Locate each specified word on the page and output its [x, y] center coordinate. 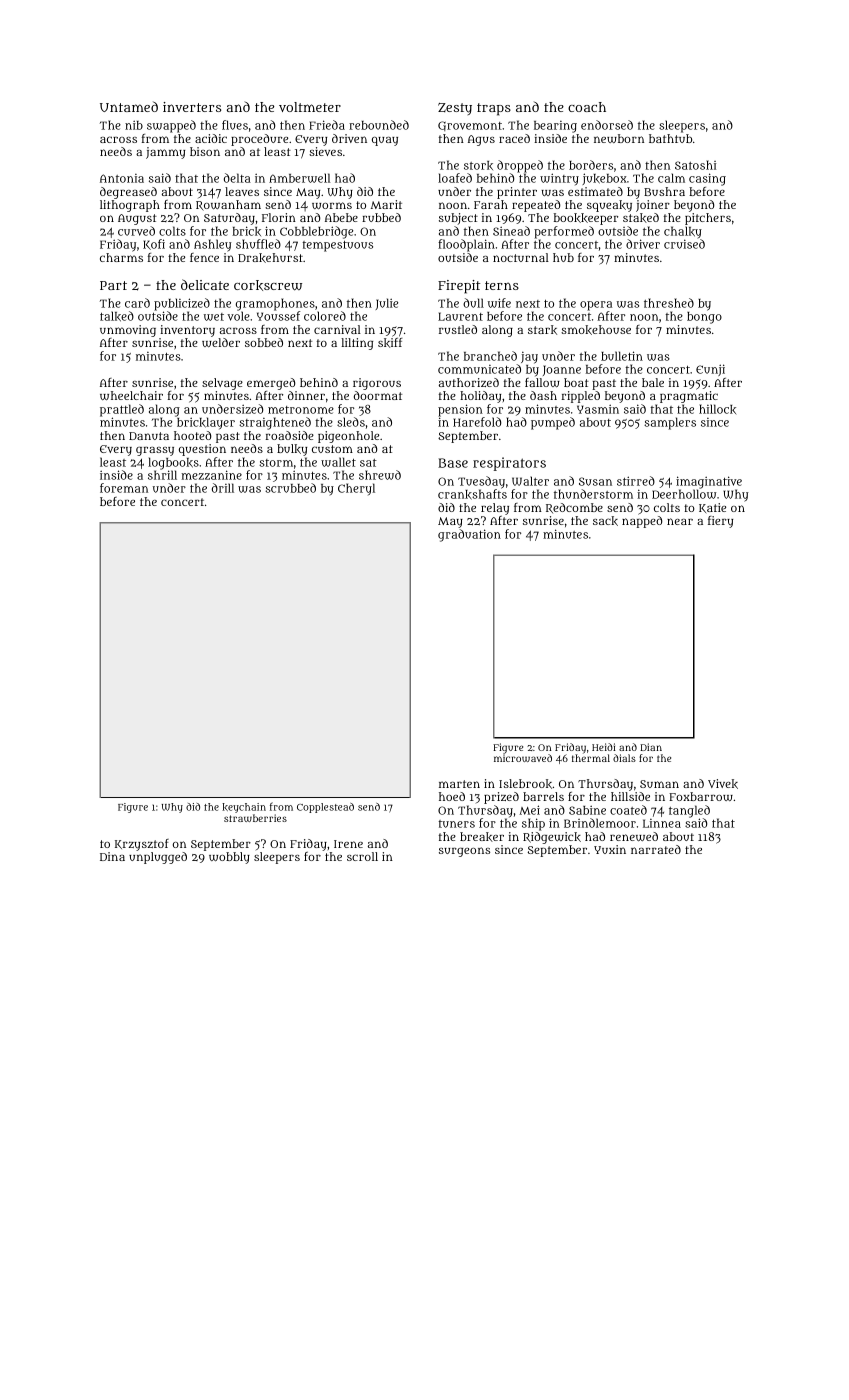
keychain [244, 808]
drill [223, 488]
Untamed [129, 106]
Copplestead [325, 808]
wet [214, 317]
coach [587, 107]
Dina [112, 856]
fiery [720, 522]
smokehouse [596, 330]
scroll [362, 856]
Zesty [455, 109]
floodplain [466, 245]
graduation [469, 535]
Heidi [604, 747]
